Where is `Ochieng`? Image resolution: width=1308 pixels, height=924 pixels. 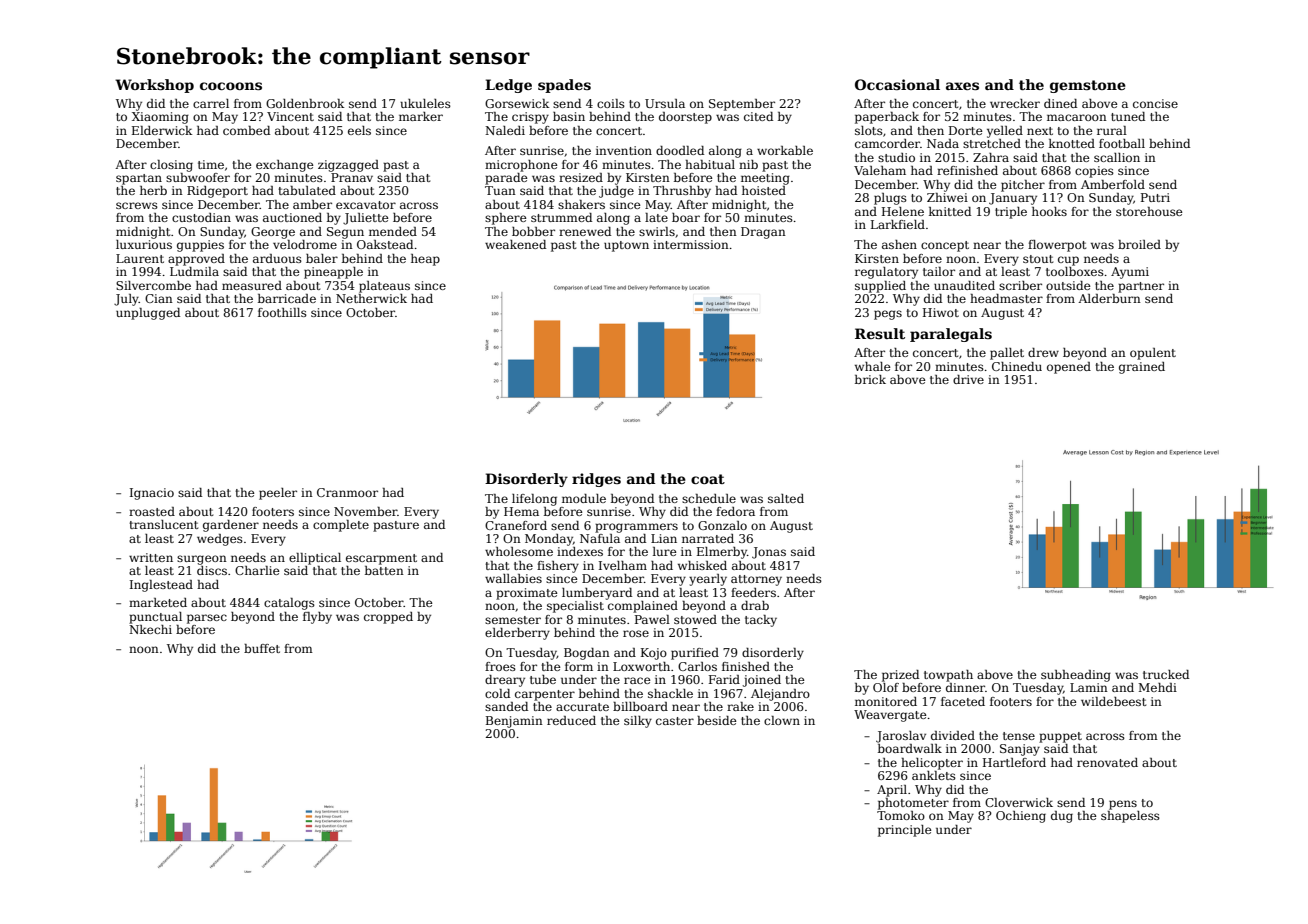
Ochieng is located at coordinates (1021, 817).
